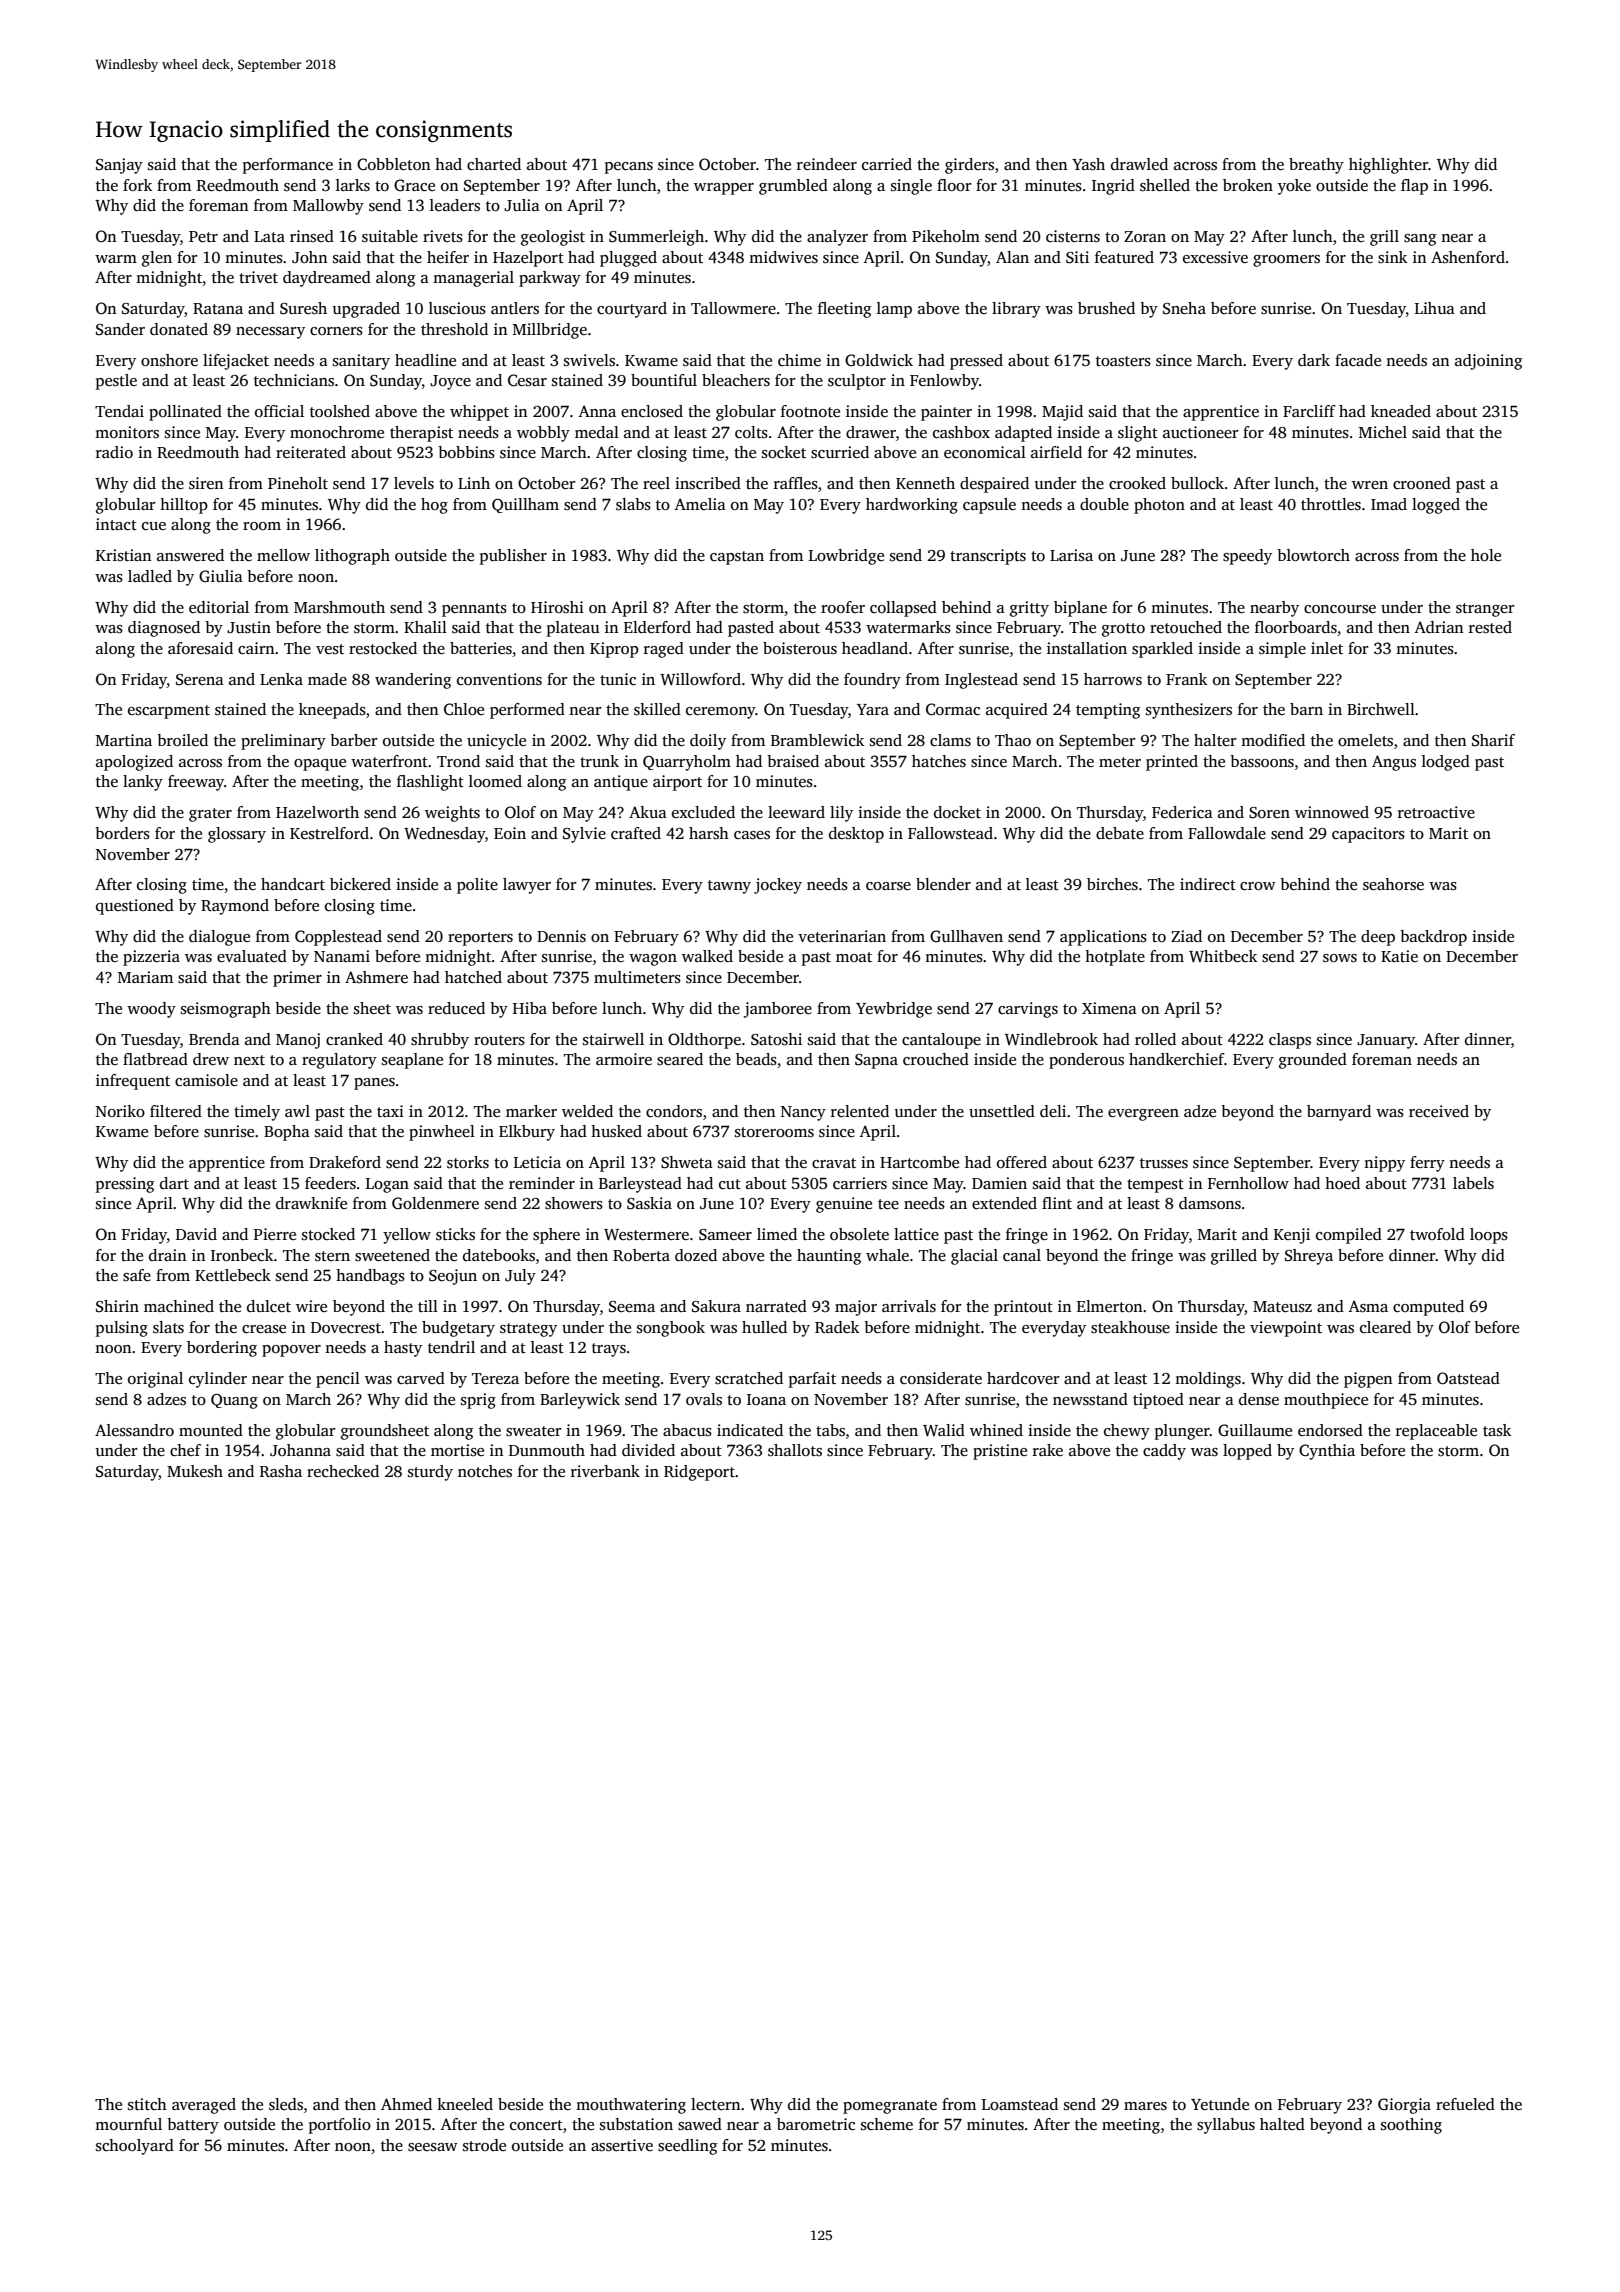  Describe the element at coordinates (474, 610) in the screenshot. I see `pennants` at that location.
